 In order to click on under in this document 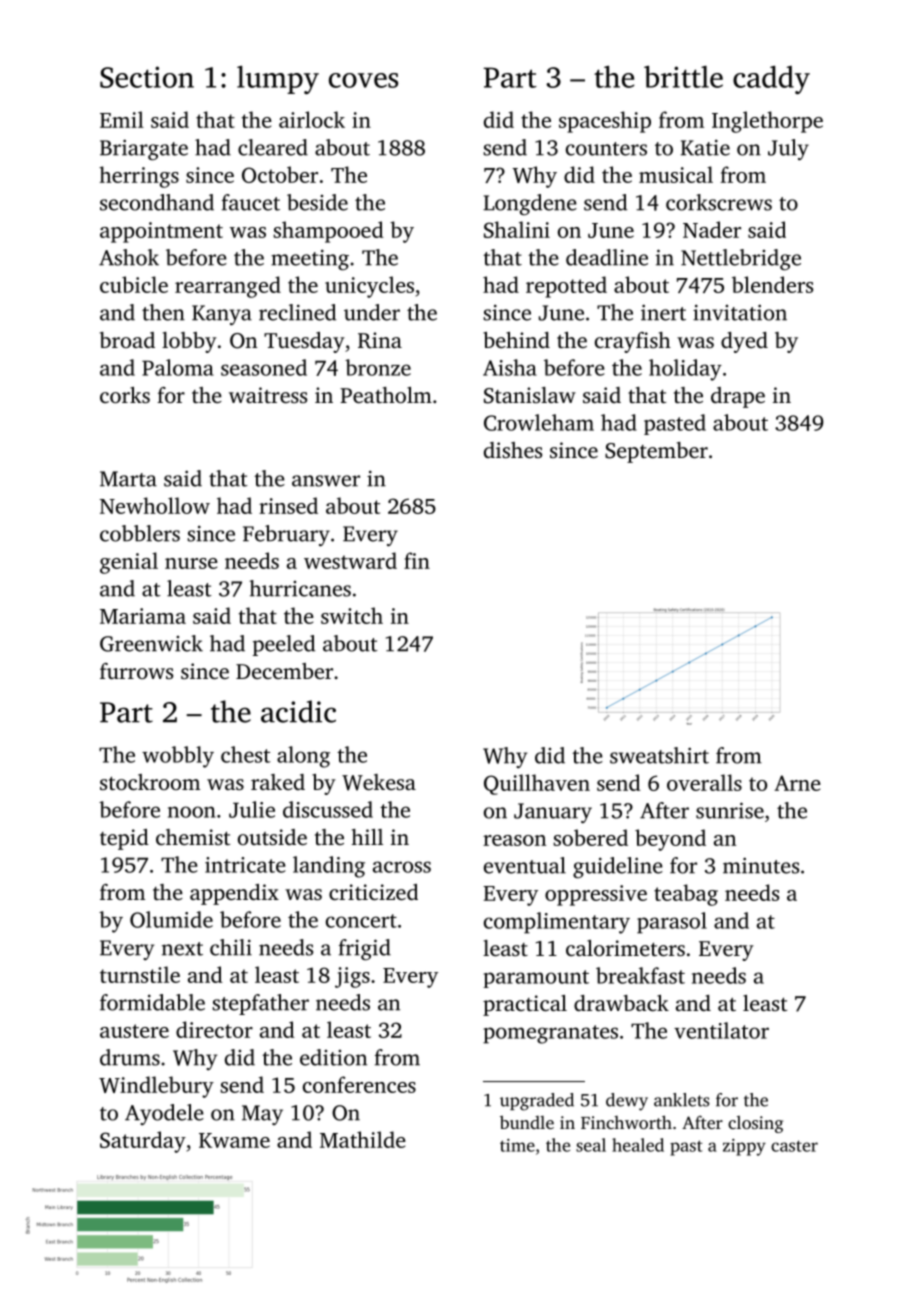, I will do `click(372, 312)`.
